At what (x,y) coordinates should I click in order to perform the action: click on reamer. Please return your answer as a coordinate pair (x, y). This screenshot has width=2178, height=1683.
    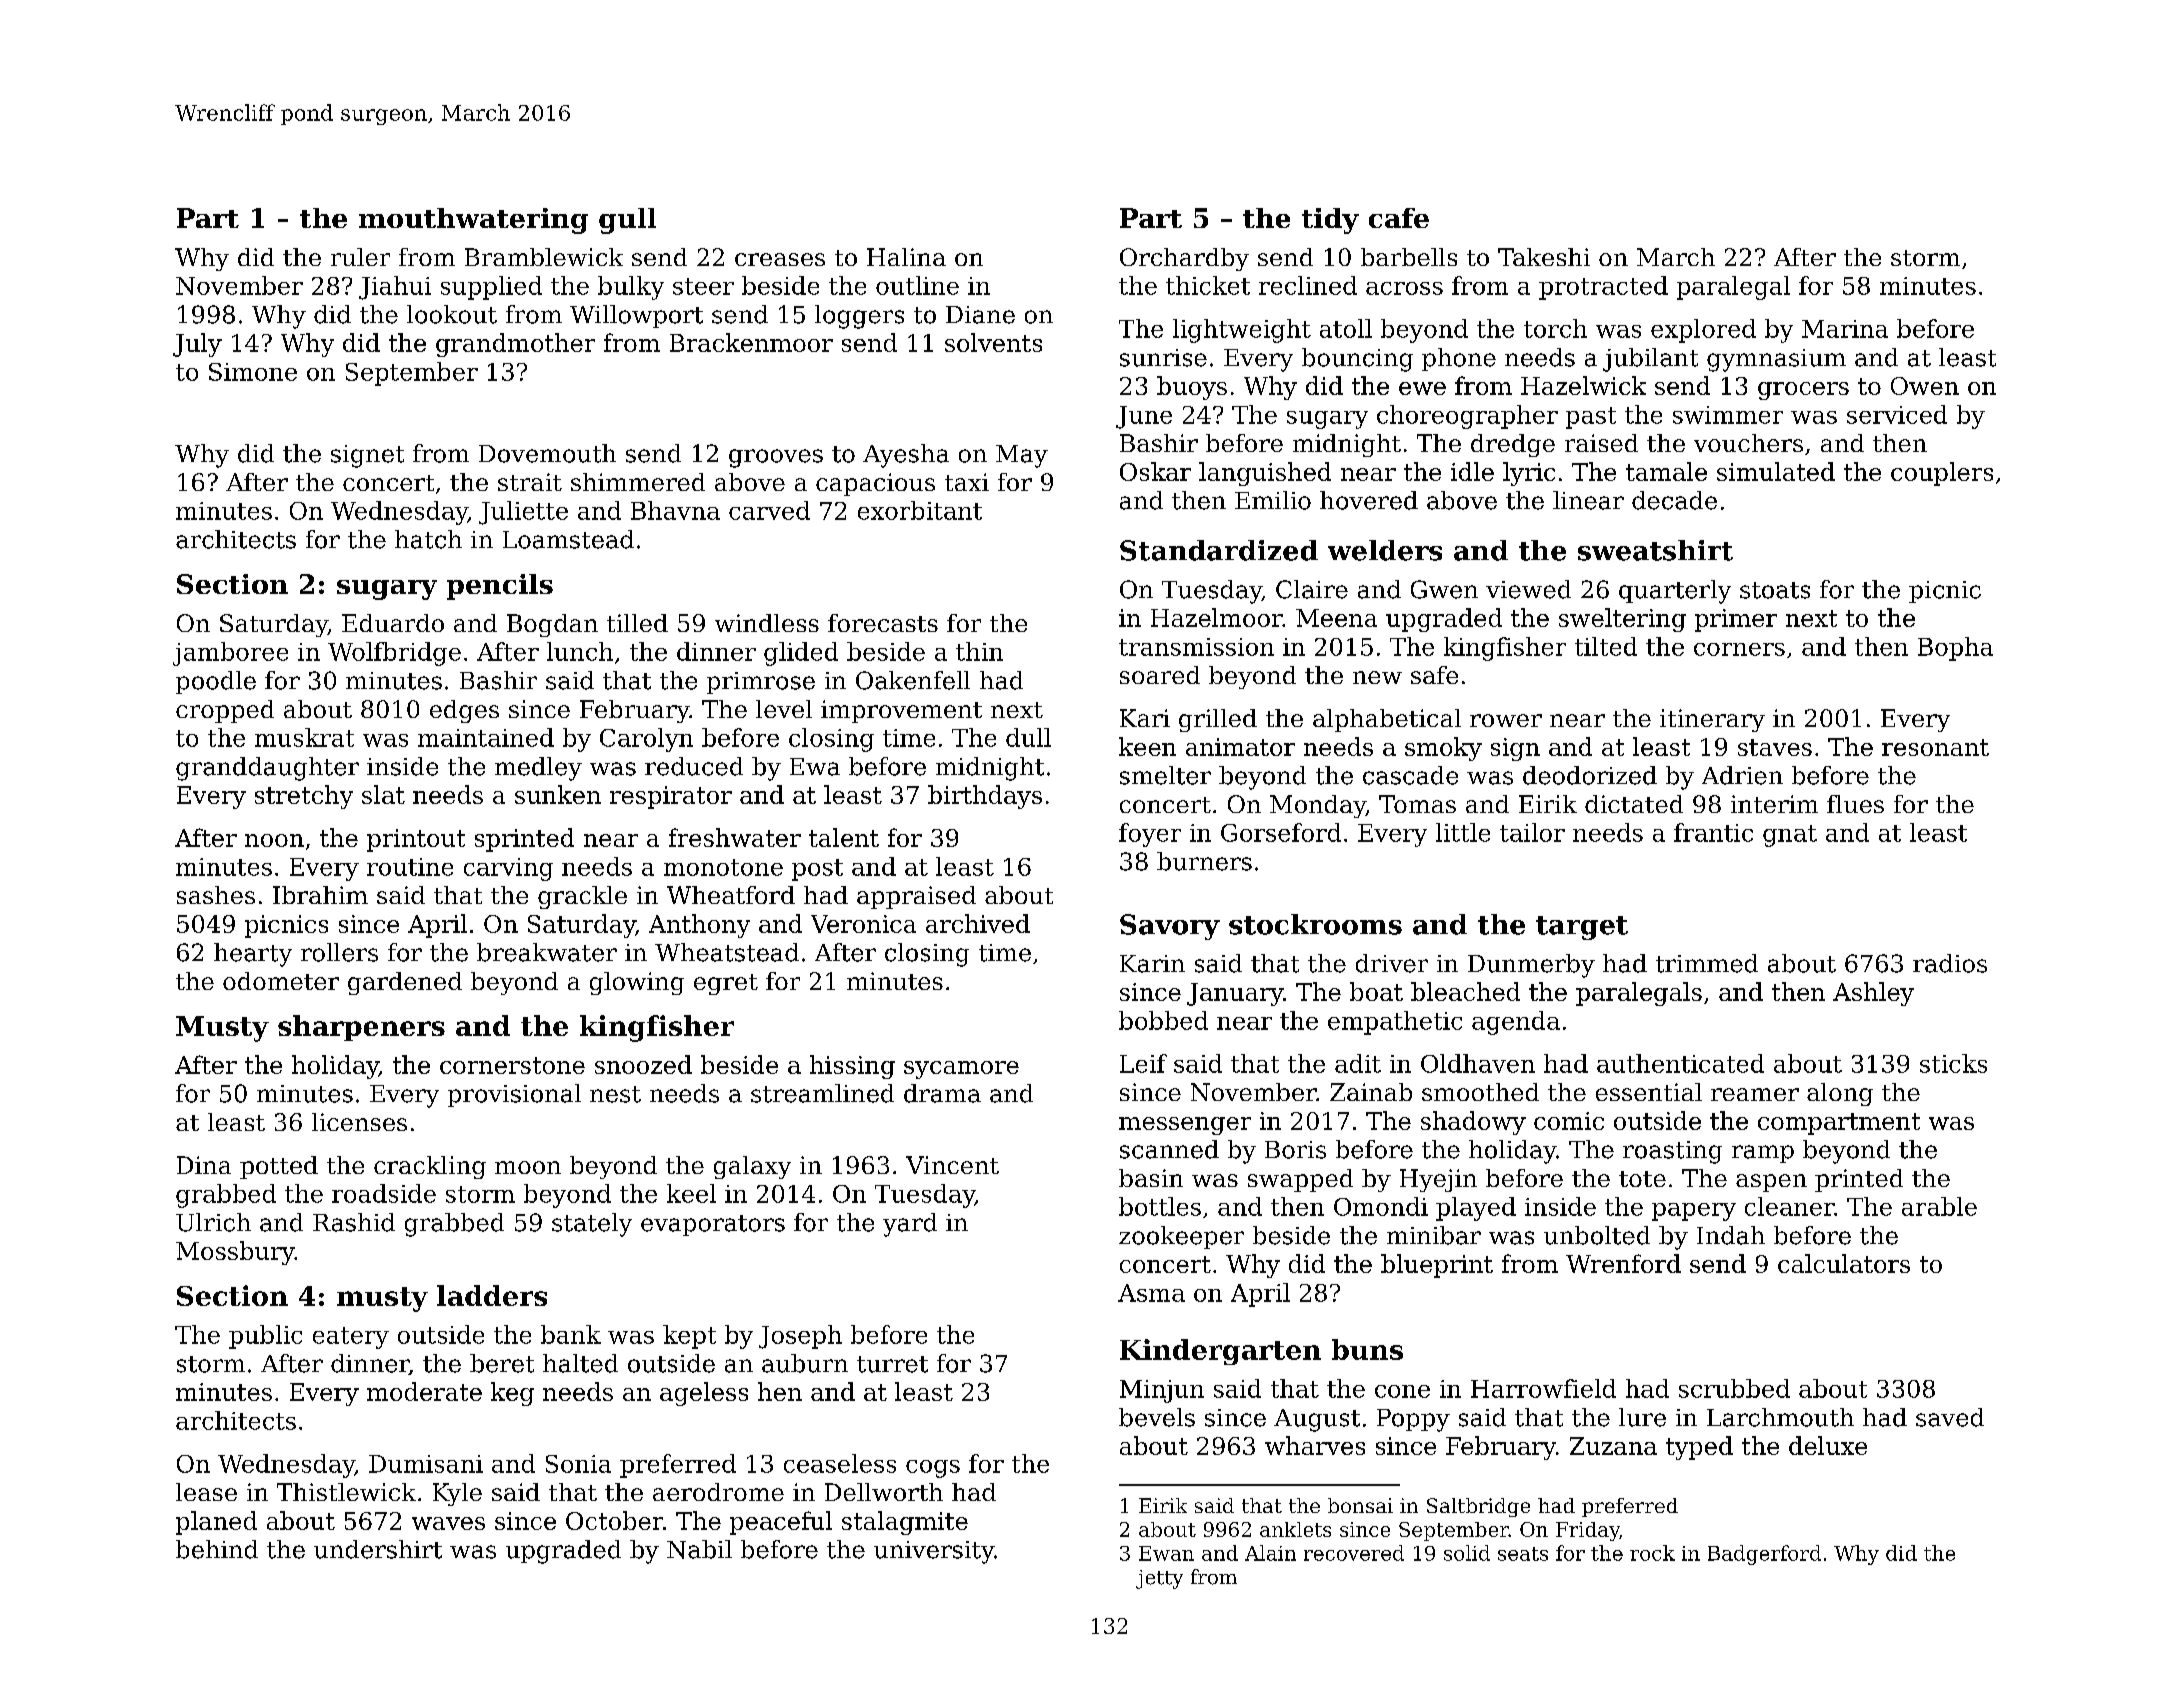
    Looking at the image, I should click on (1755, 1094).
